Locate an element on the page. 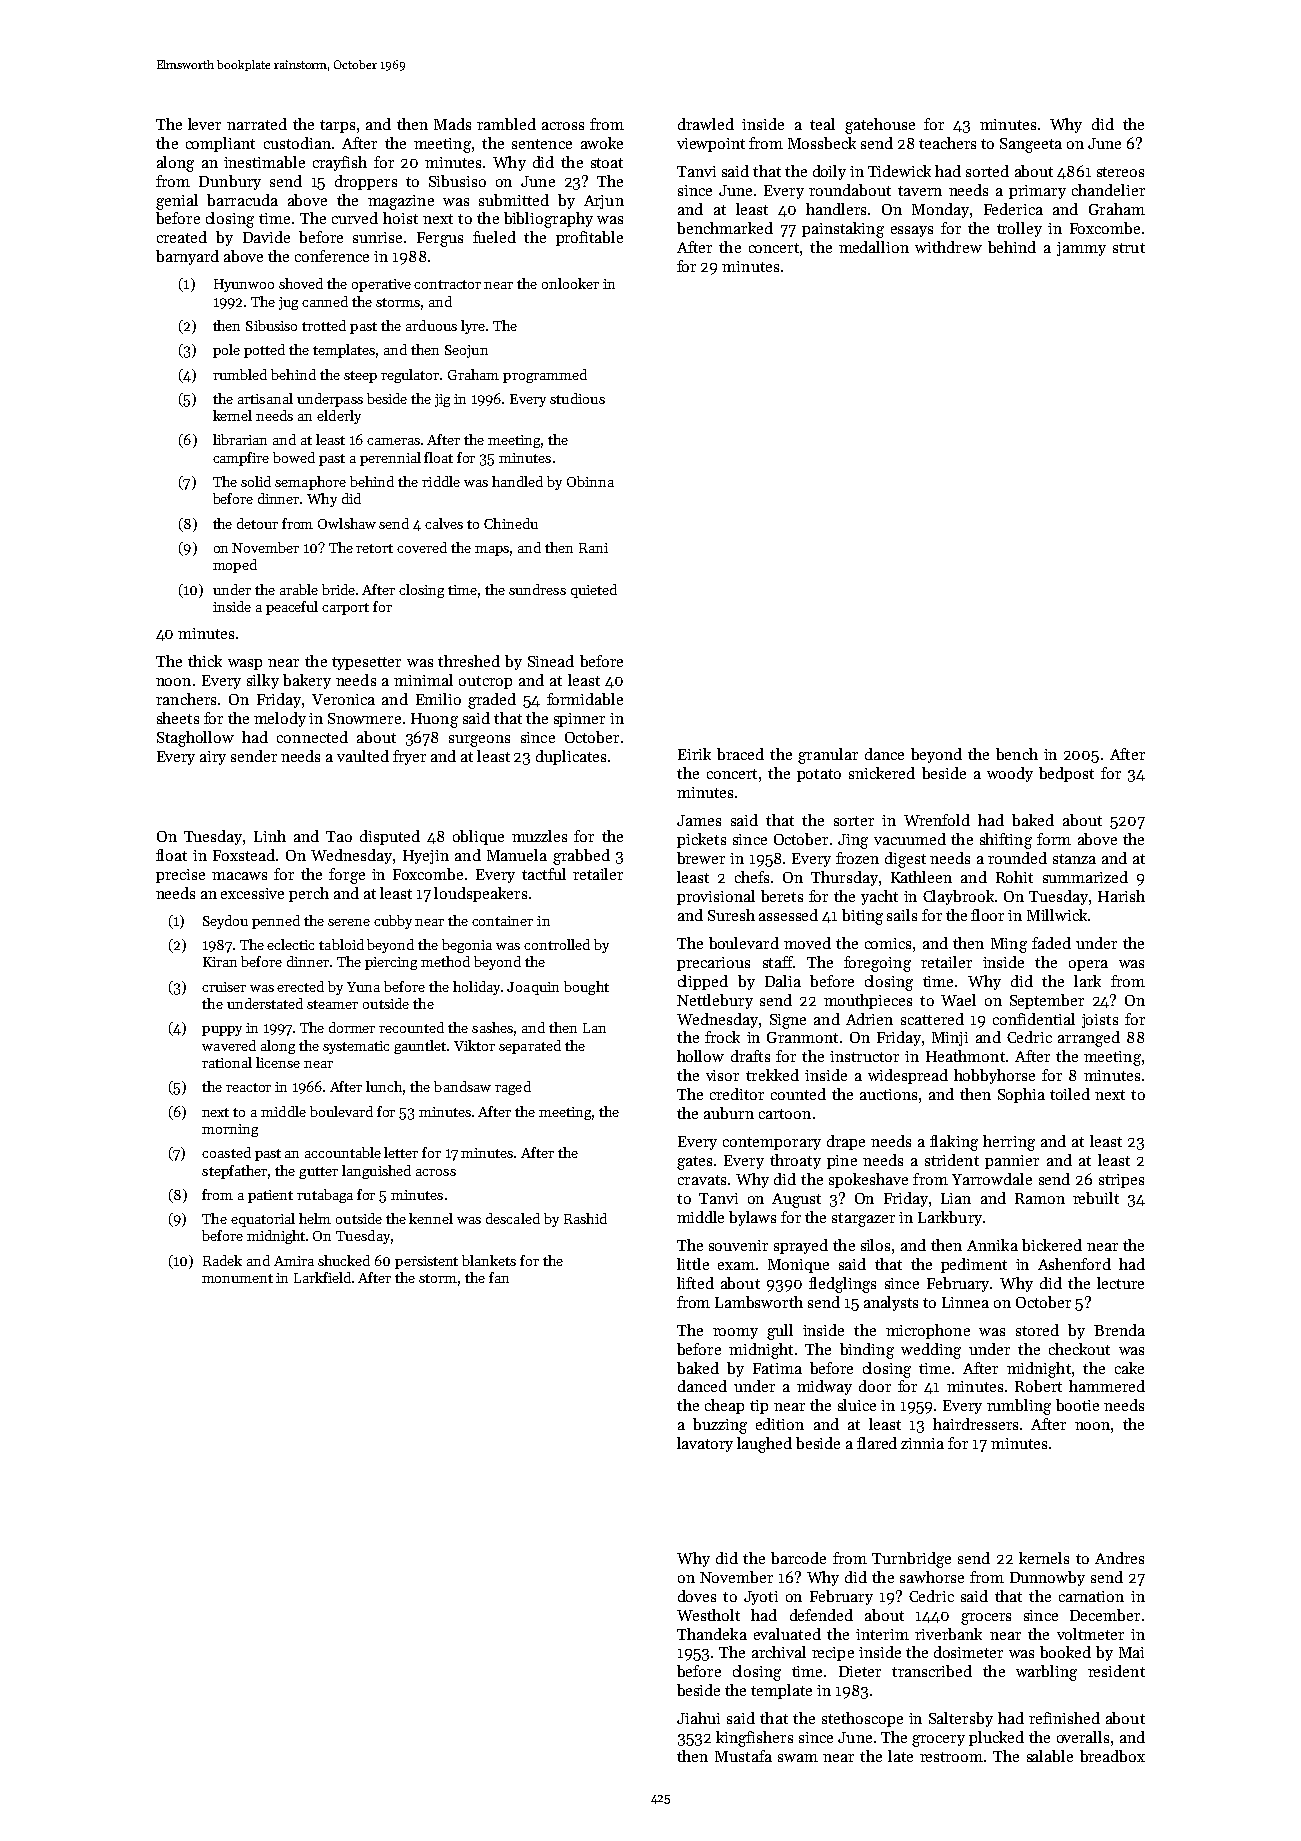 Image resolution: width=1301 pixels, height=1841 pixels. duplicates is located at coordinates (571, 757).
